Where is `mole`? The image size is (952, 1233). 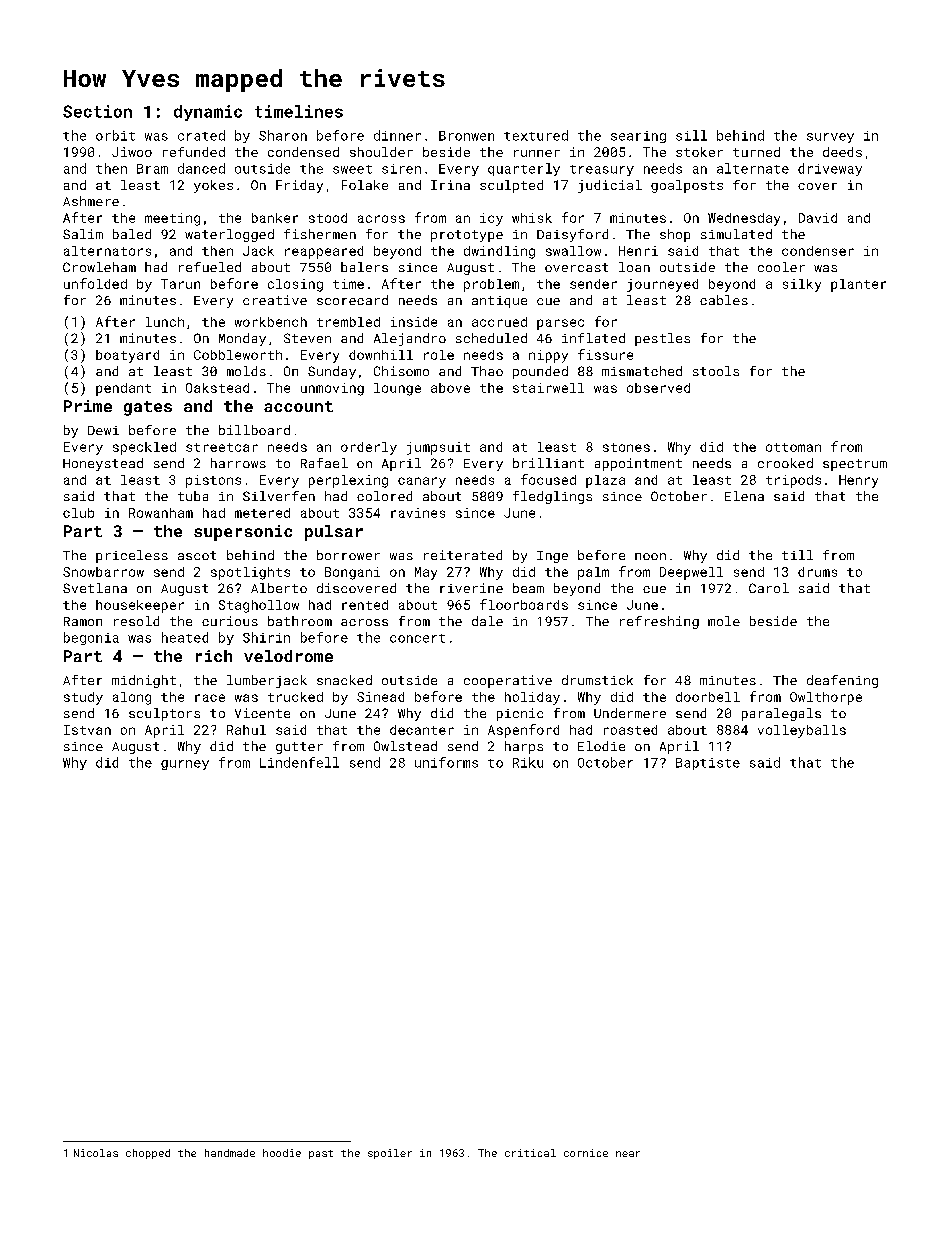 mole is located at coordinates (724, 621).
